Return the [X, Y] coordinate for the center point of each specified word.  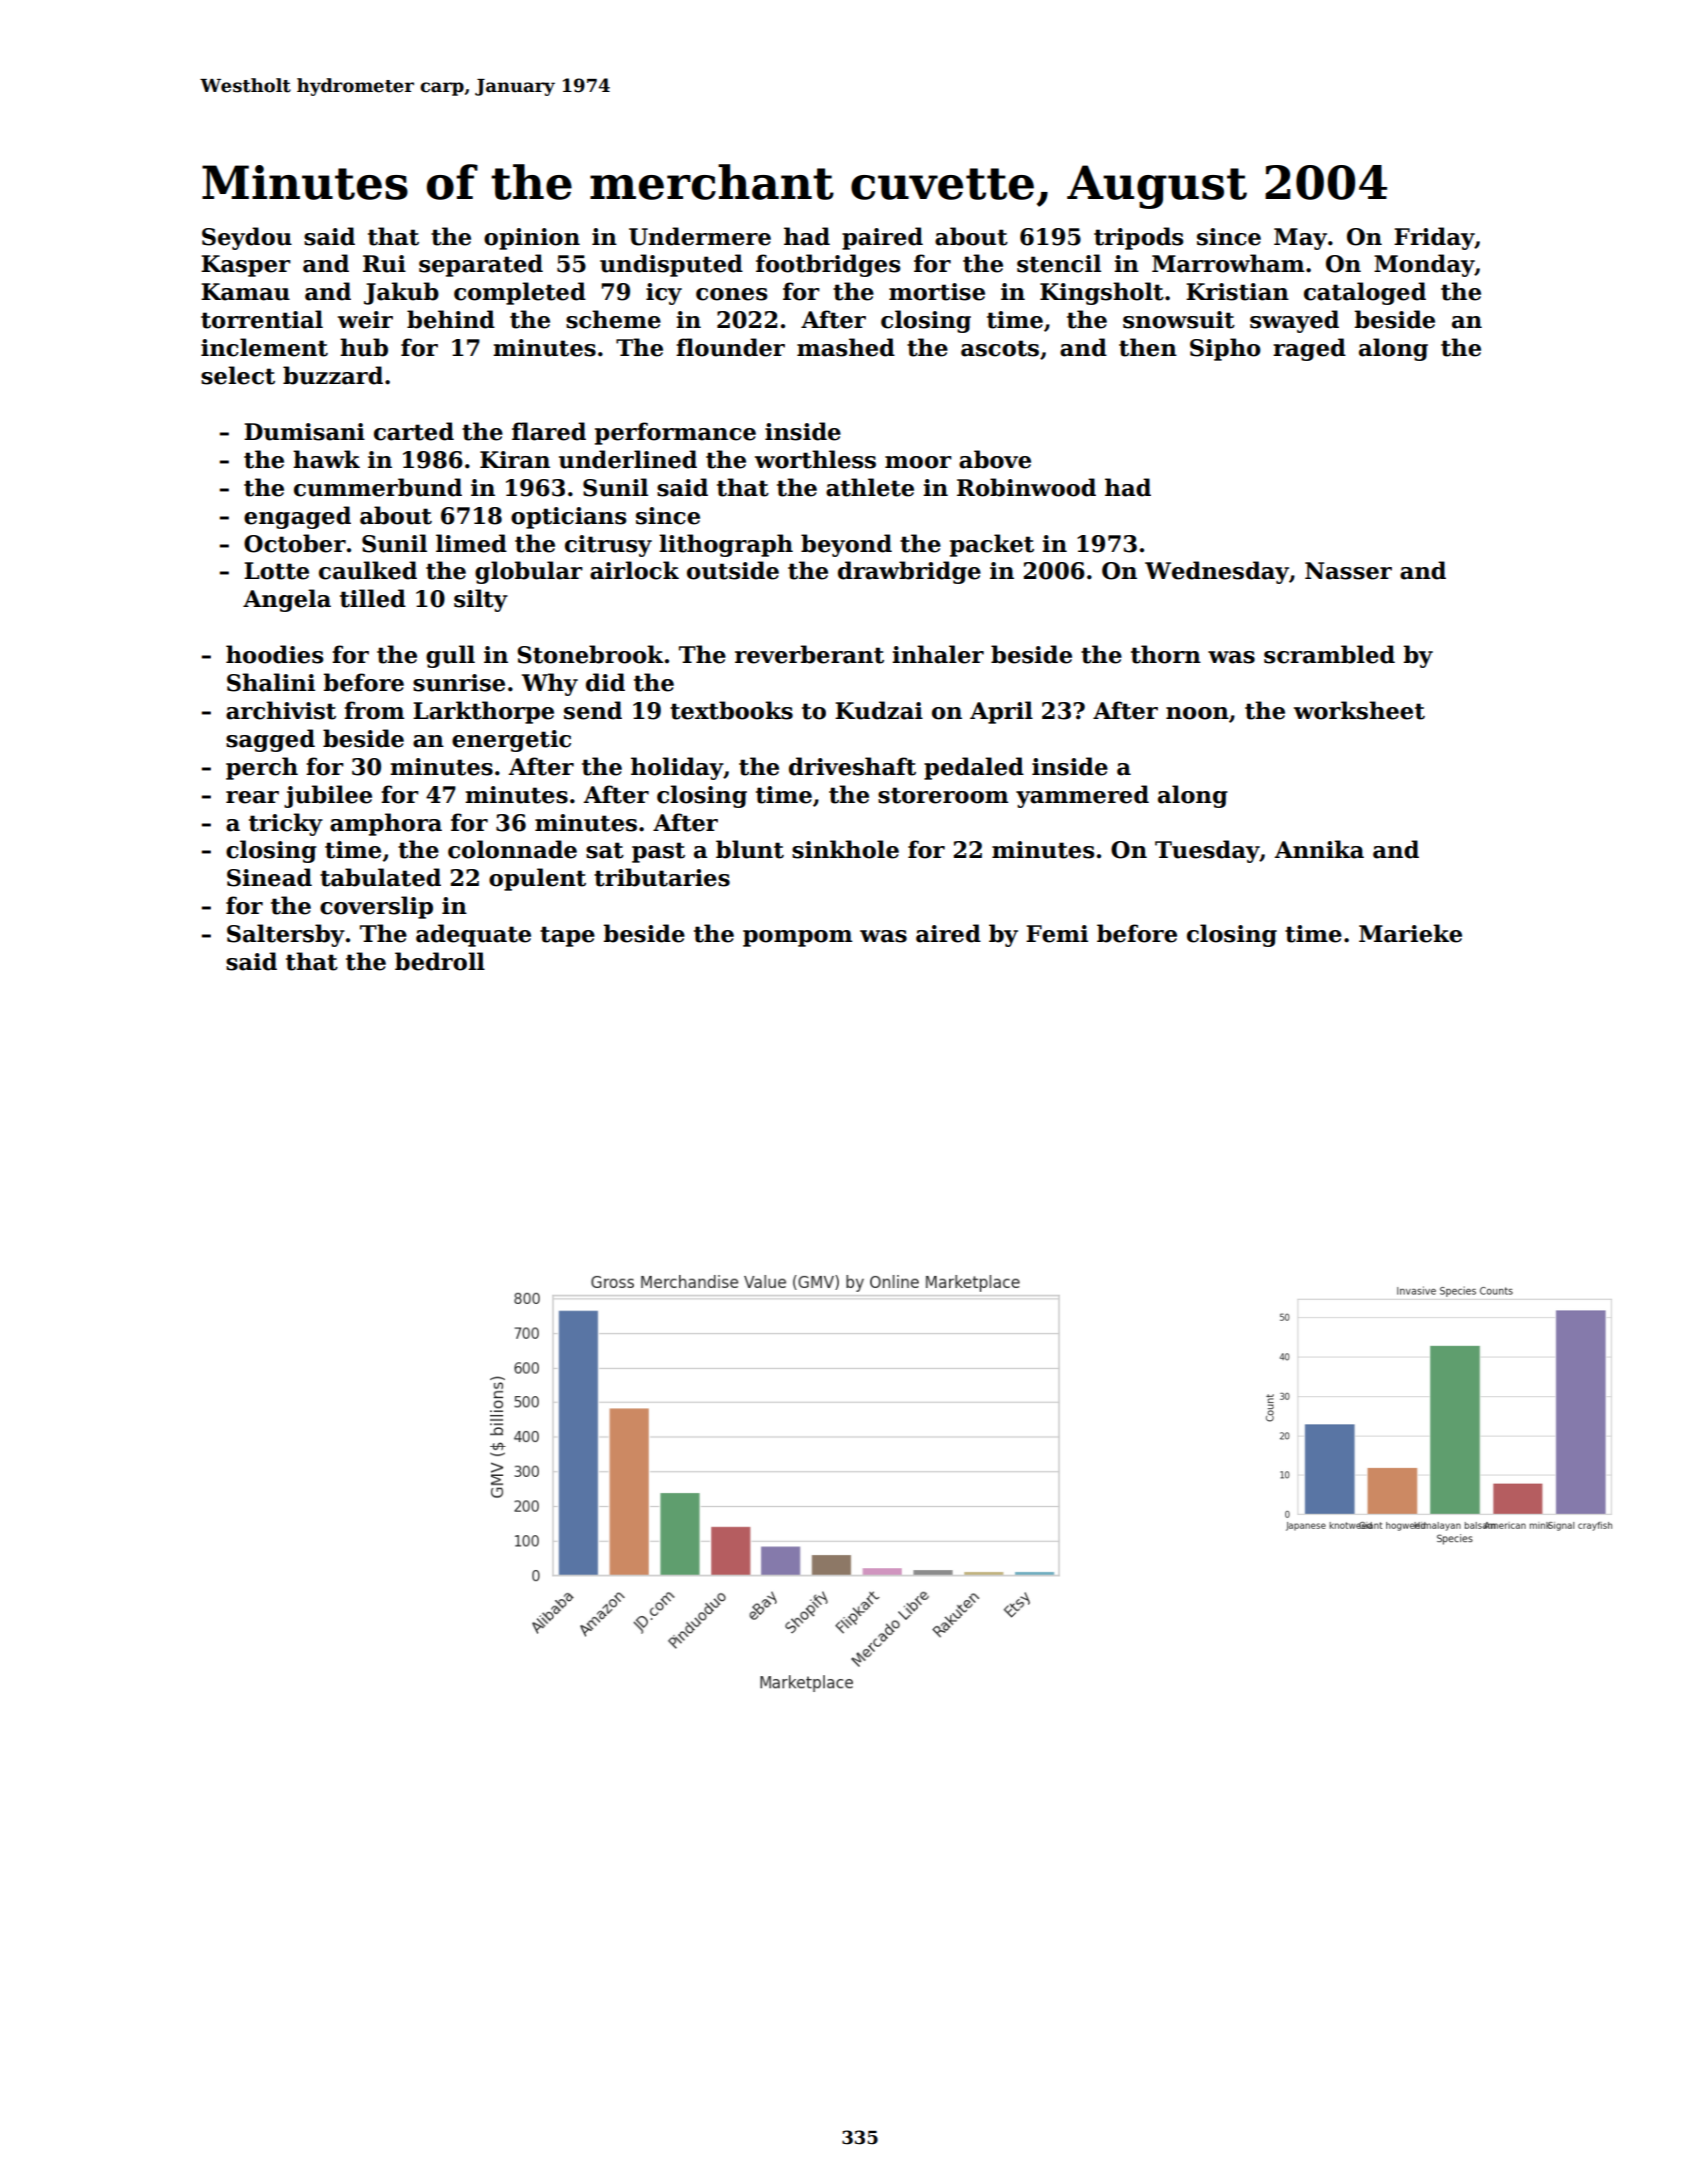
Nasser [1348, 571]
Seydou [247, 238]
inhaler [938, 654]
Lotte [276, 571]
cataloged [1365, 293]
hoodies [274, 654]
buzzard [333, 375]
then [1148, 347]
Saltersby [286, 935]
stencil [1059, 263]
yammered [1082, 796]
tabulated [380, 877]
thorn [1166, 654]
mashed [846, 347]
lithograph [726, 545]
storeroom [943, 795]
